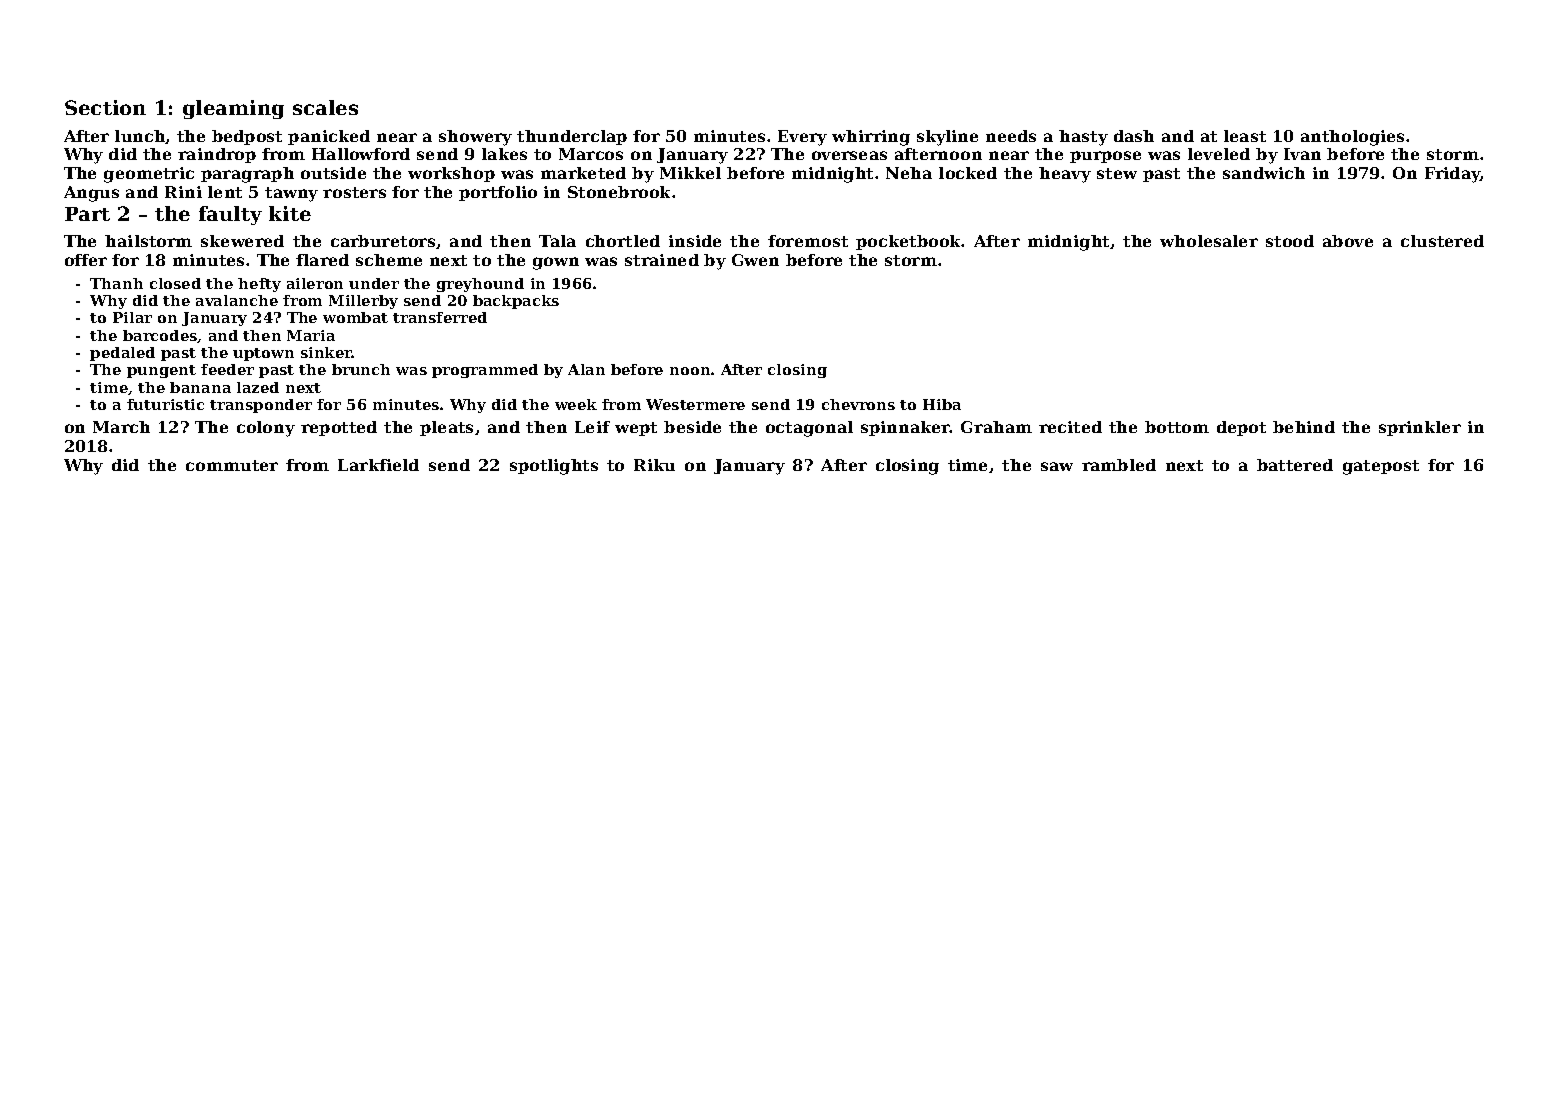 The width and height of the screenshot is (1549, 1095). I want to click on sprinkler, so click(1420, 428).
